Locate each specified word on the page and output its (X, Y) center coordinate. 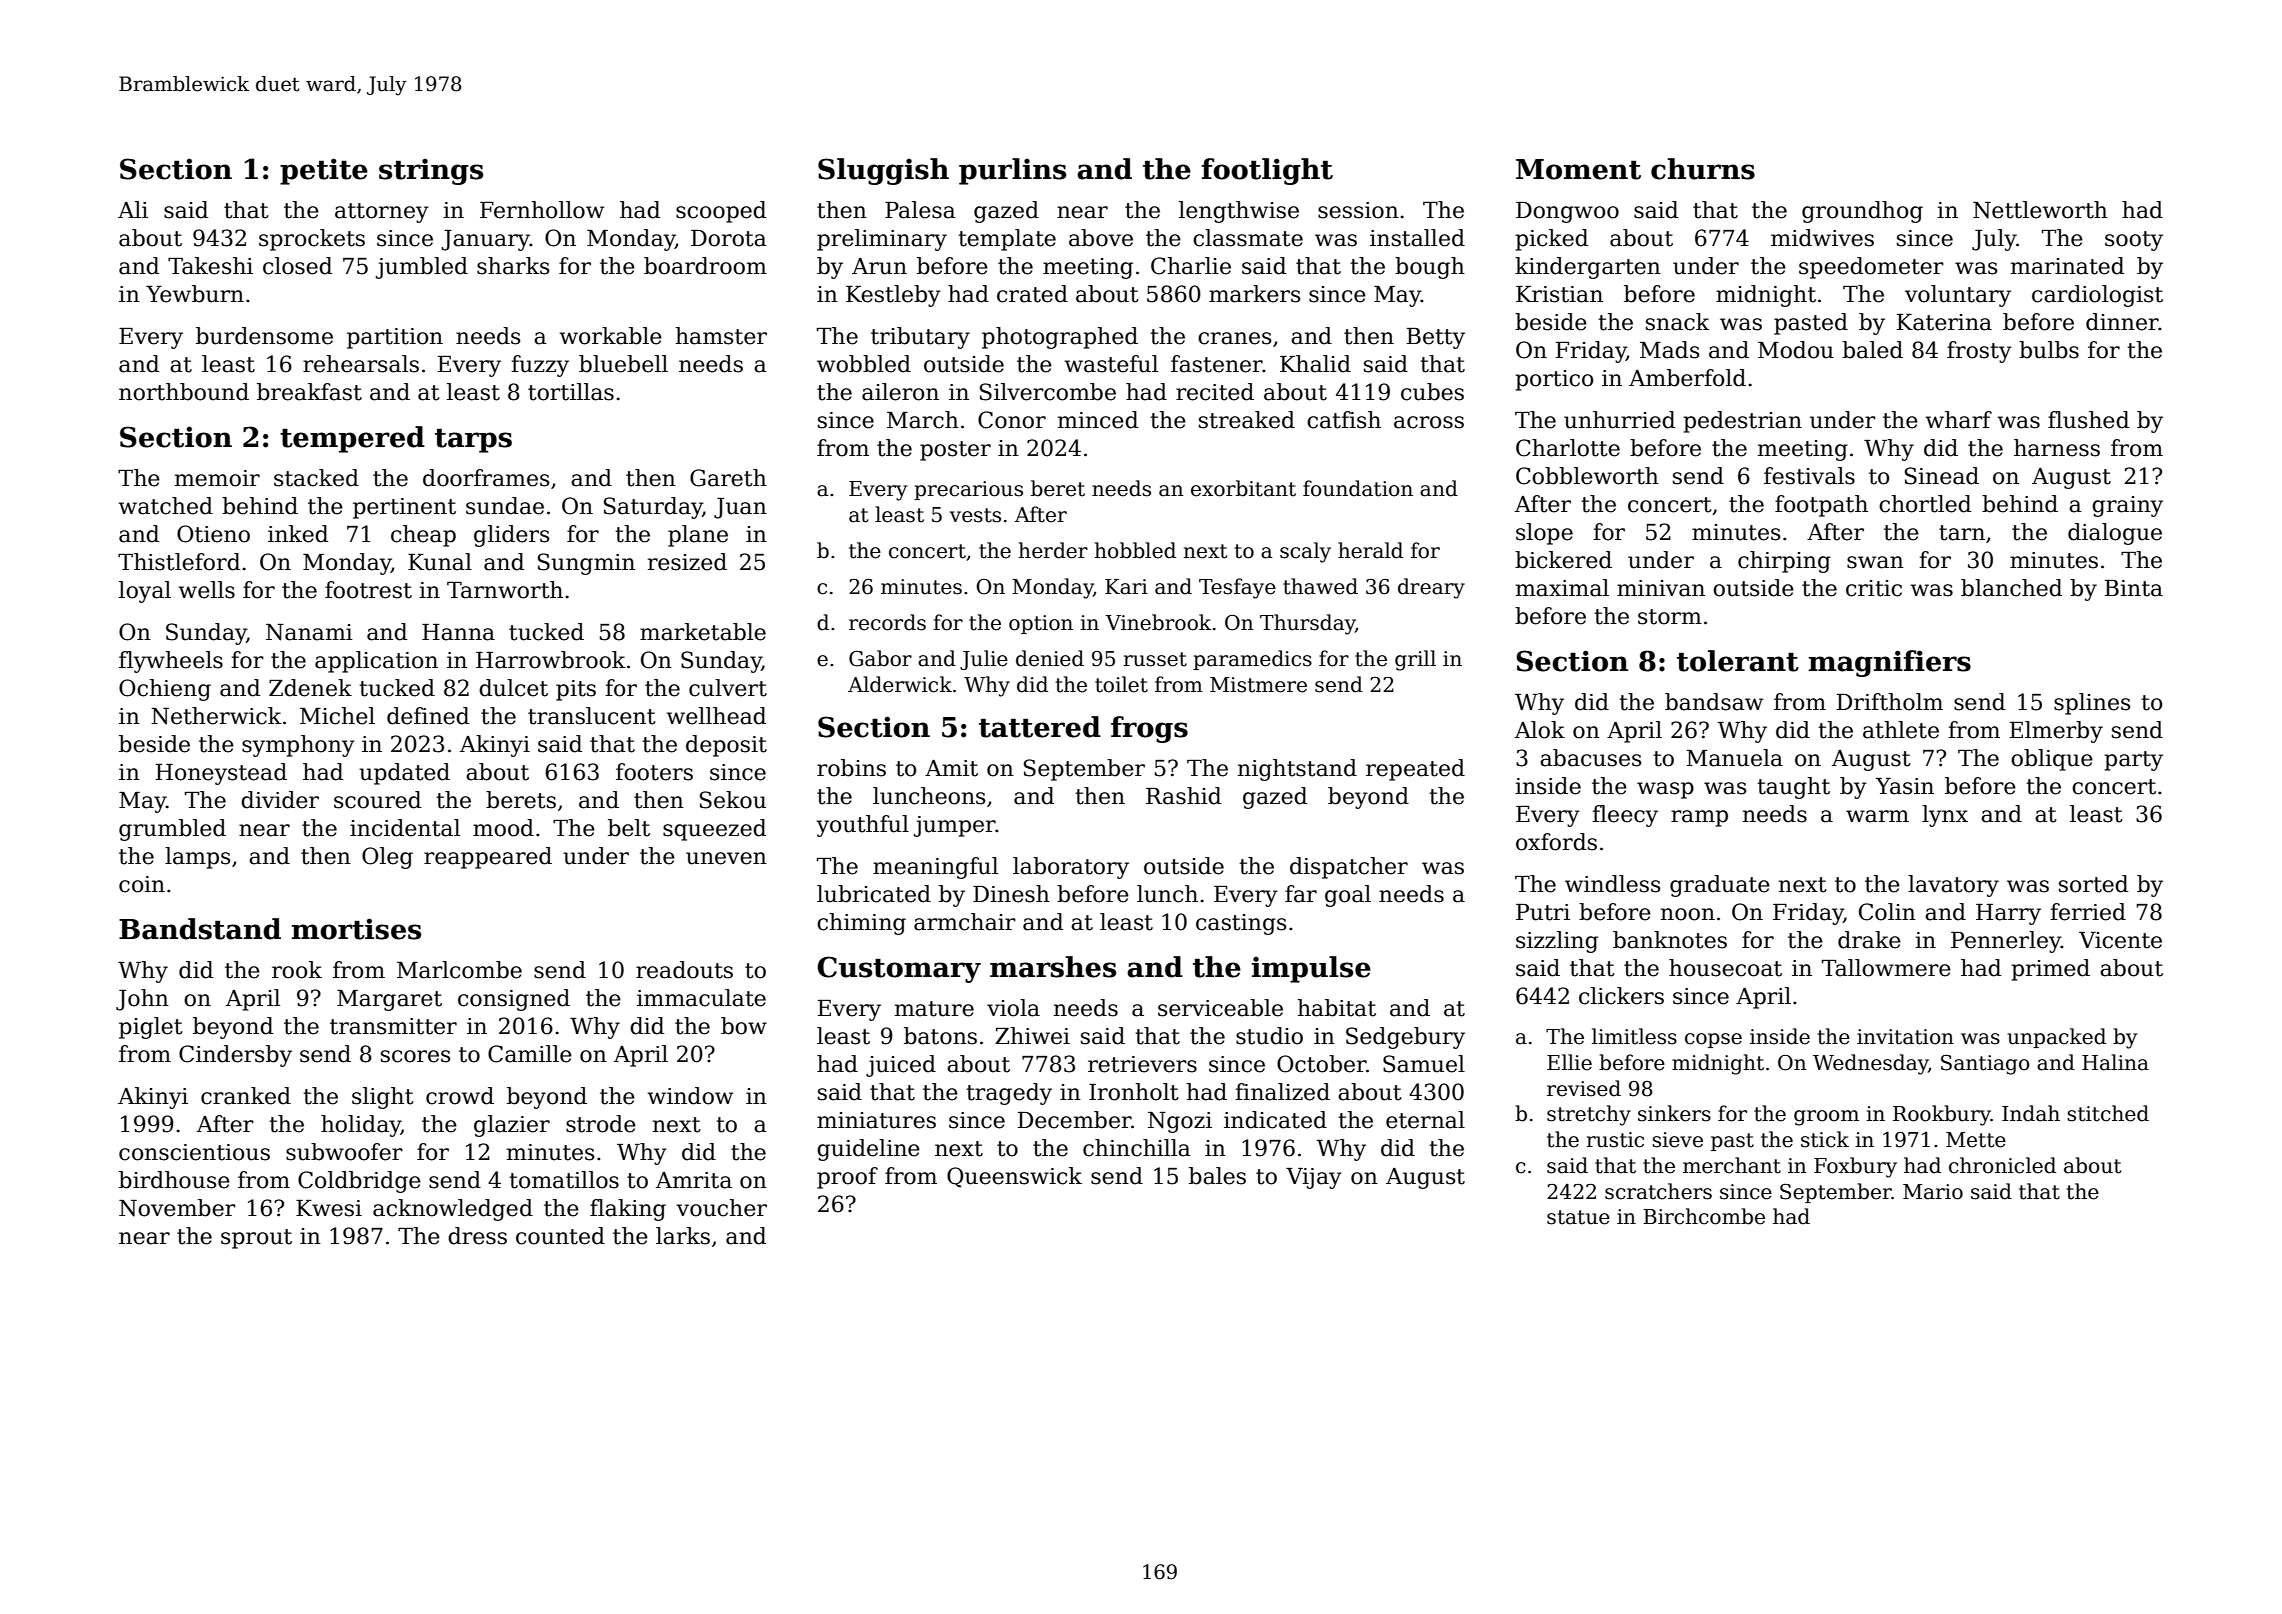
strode (601, 1124)
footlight (1267, 171)
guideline (868, 1150)
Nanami (309, 632)
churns (1703, 169)
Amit (951, 768)
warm (1877, 816)
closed (297, 266)
